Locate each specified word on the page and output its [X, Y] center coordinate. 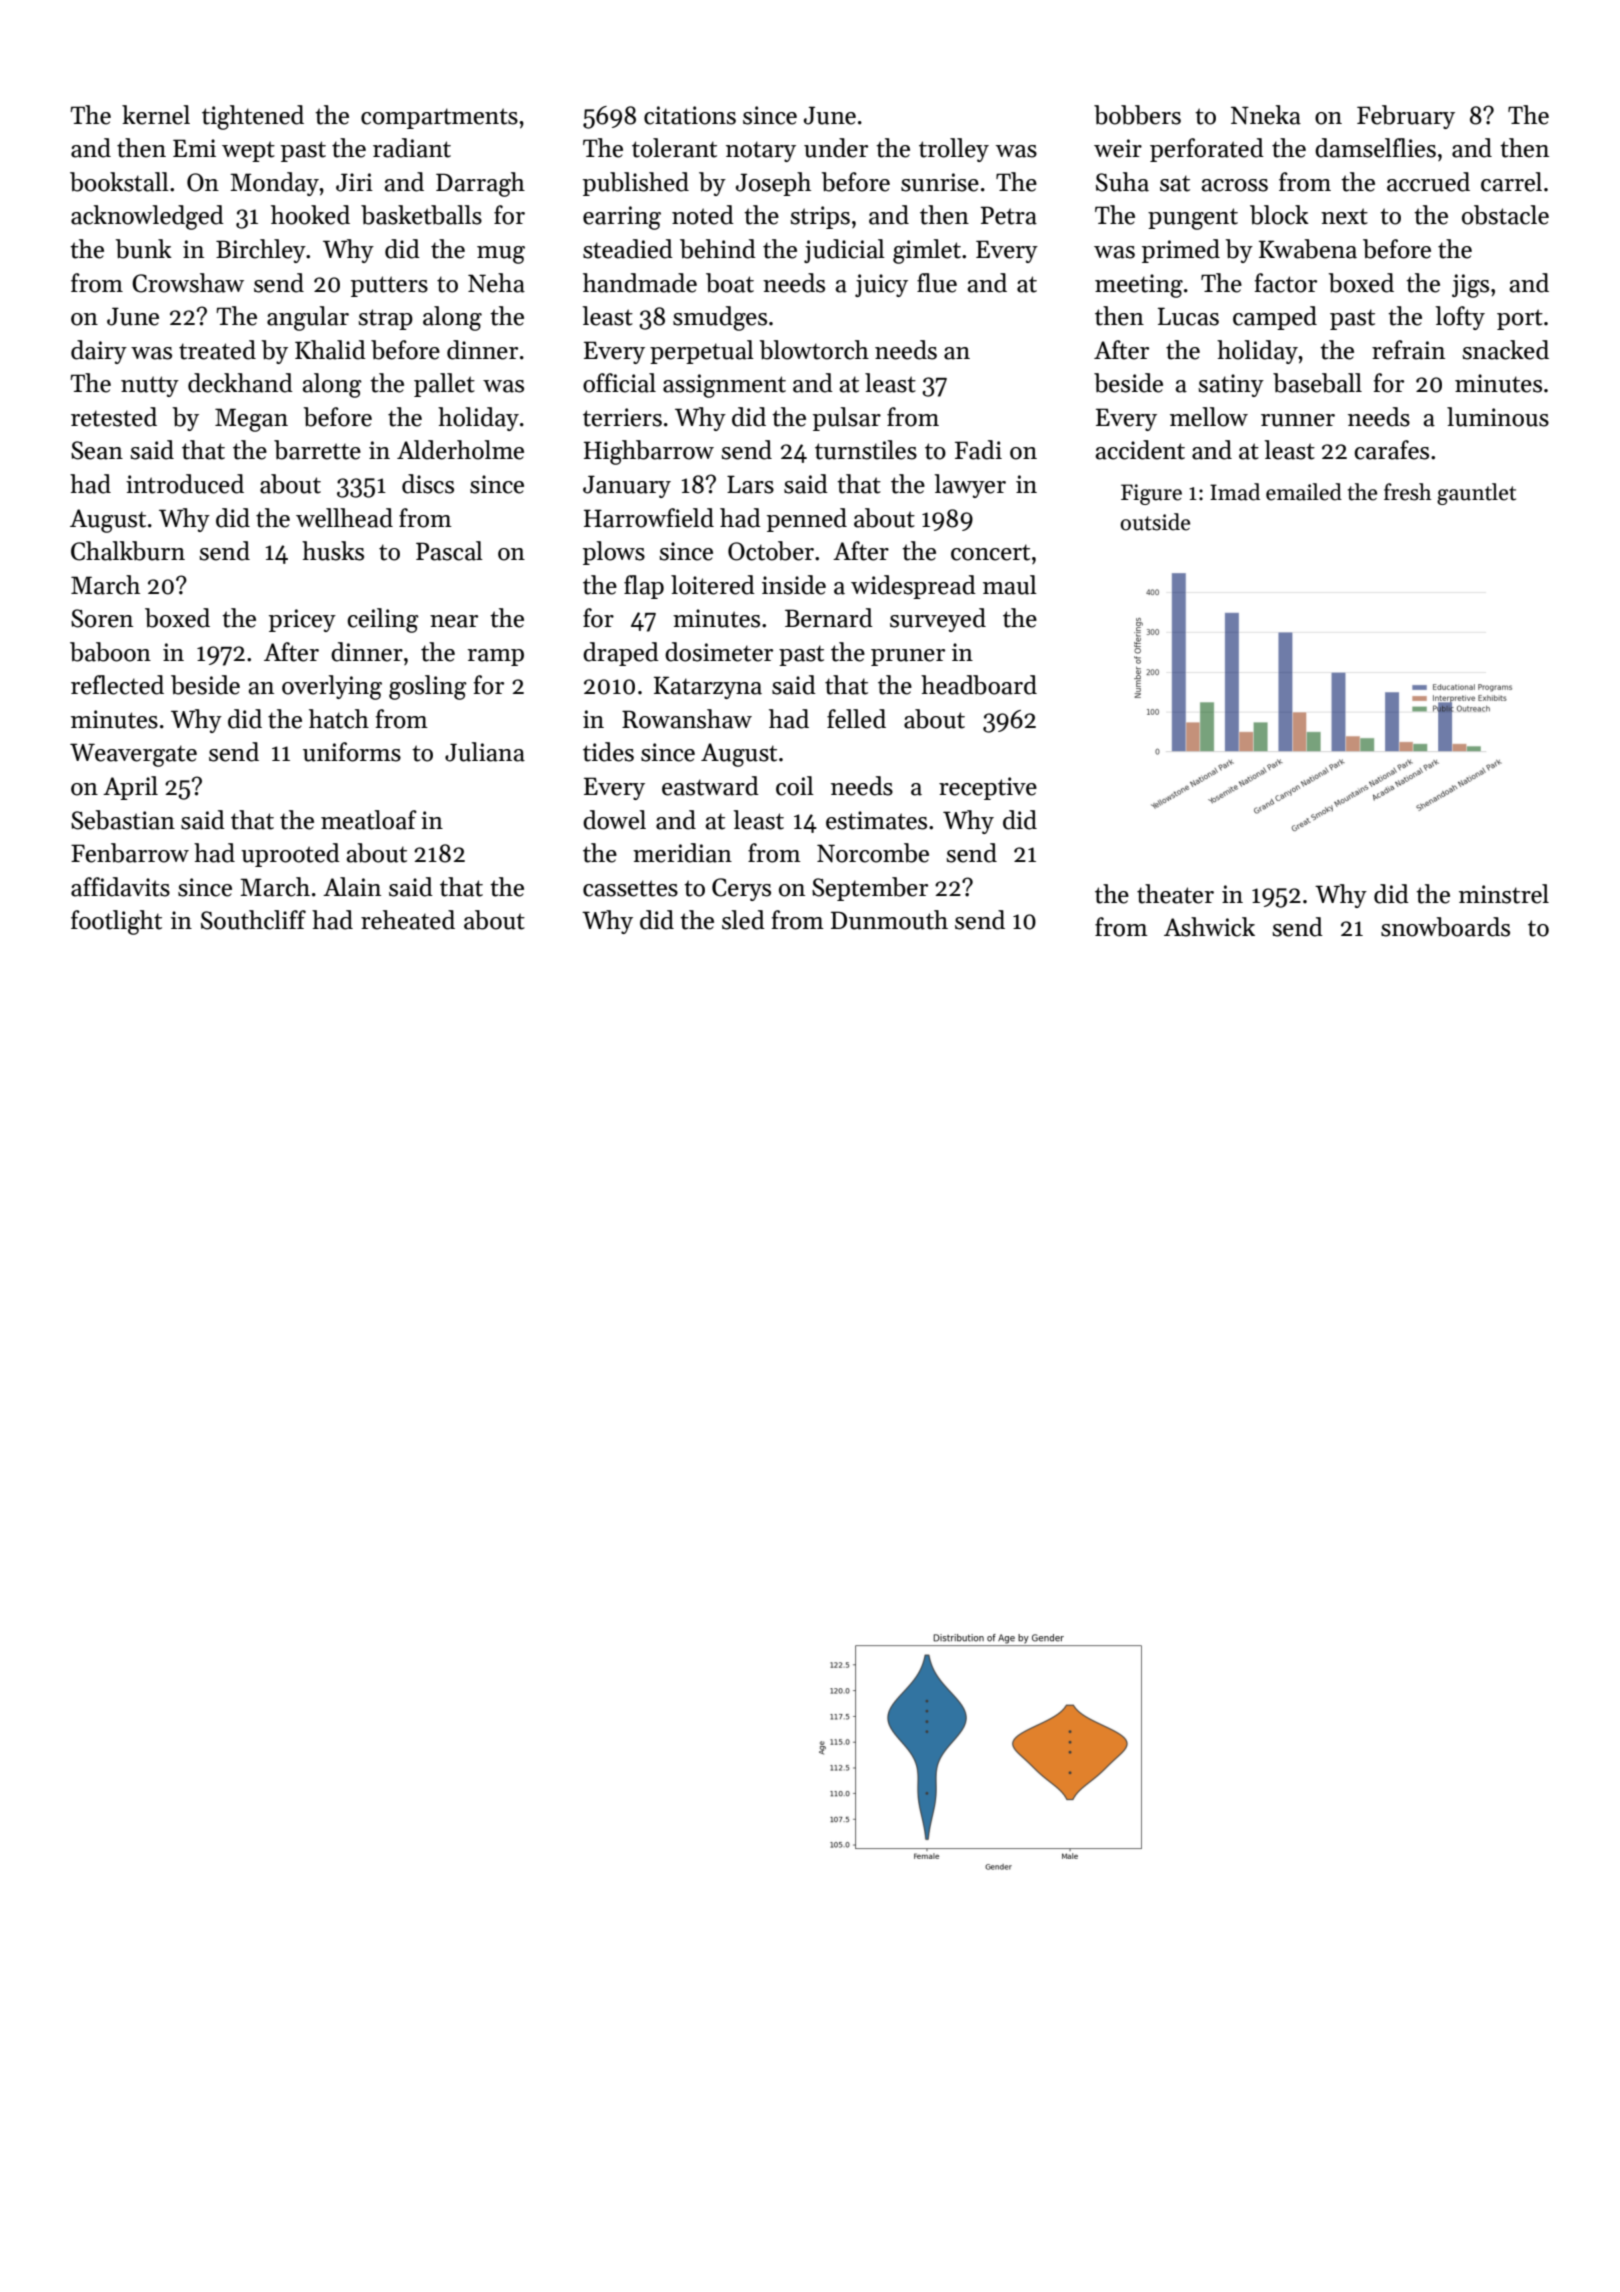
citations [690, 115]
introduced [185, 484]
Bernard [829, 618]
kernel [156, 115]
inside [794, 585]
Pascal [449, 551]
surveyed [938, 620]
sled [743, 920]
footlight [116, 922]
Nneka [1266, 115]
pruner [908, 657]
